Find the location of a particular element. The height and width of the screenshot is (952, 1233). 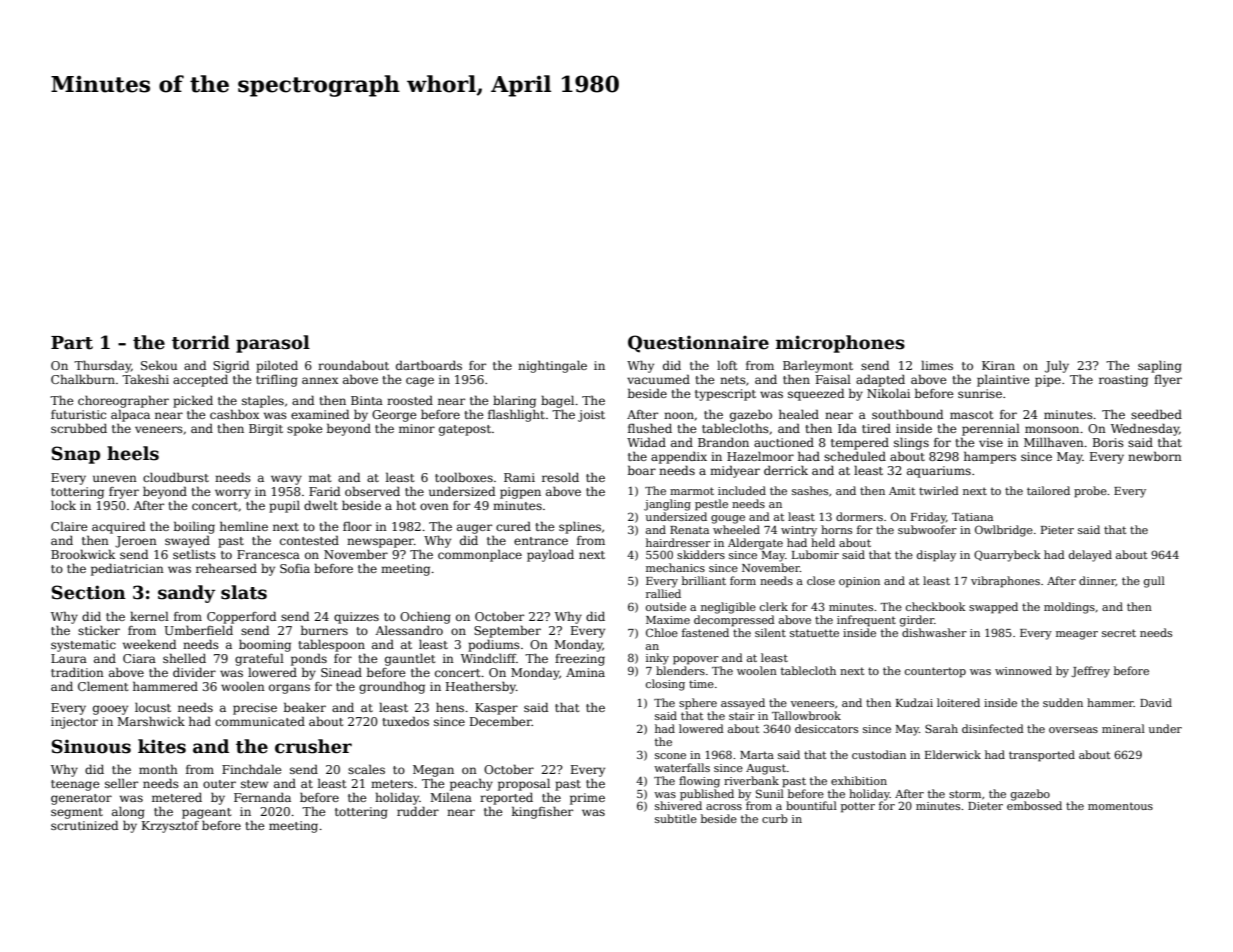

southbound is located at coordinates (907, 414).
